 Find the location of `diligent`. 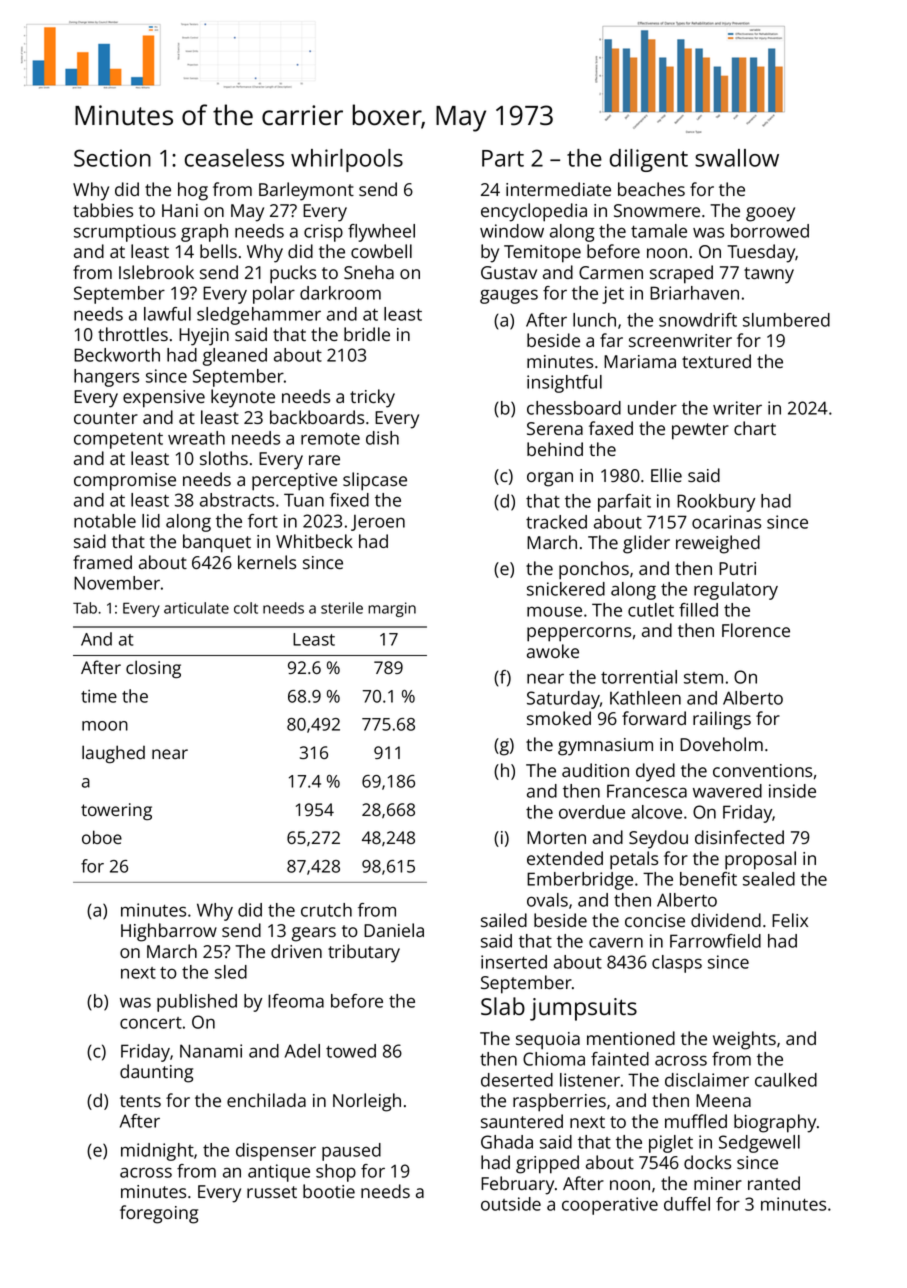

diligent is located at coordinates (649, 160).
